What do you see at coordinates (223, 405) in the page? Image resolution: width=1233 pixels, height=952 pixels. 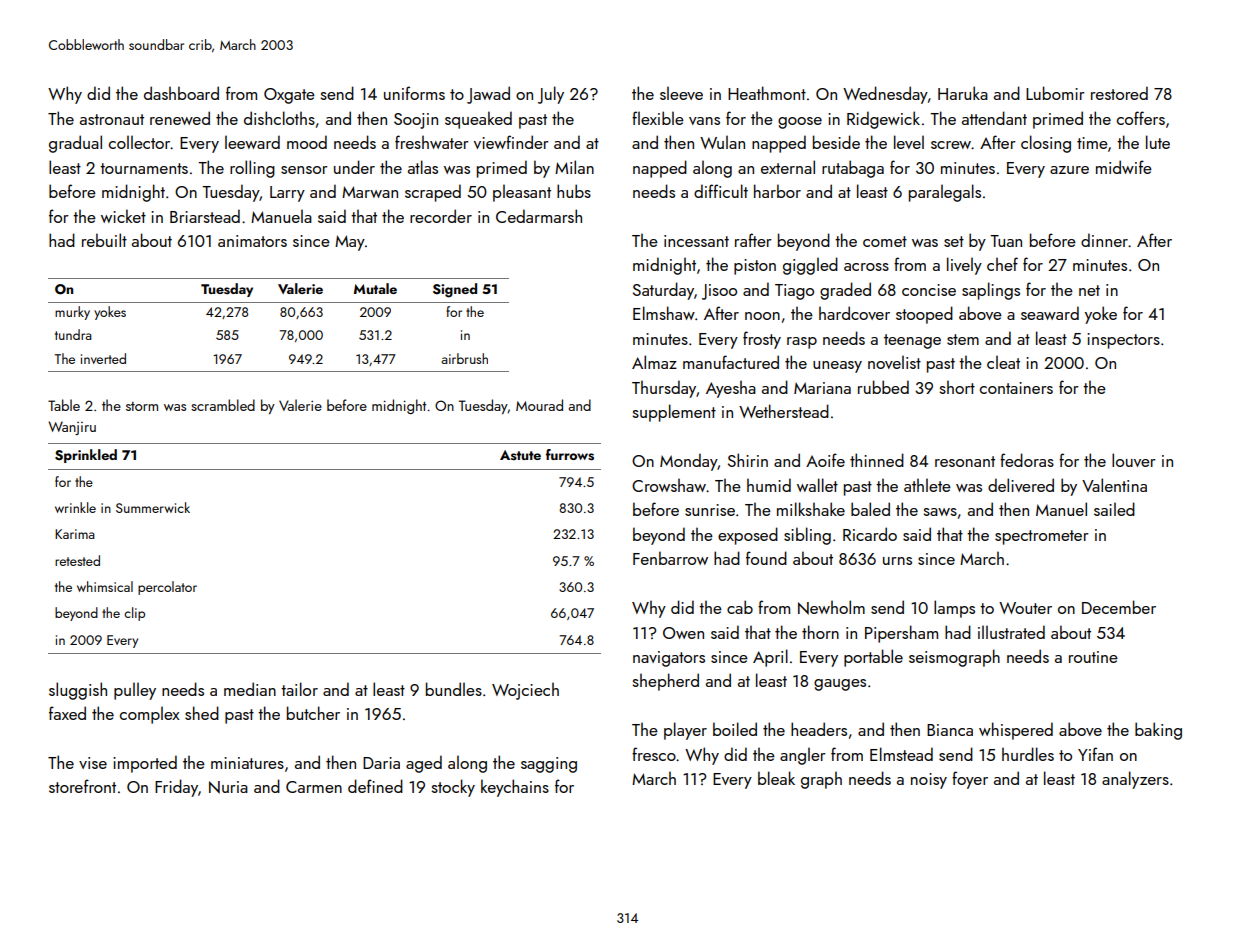 I see `scrambled` at bounding box center [223, 405].
